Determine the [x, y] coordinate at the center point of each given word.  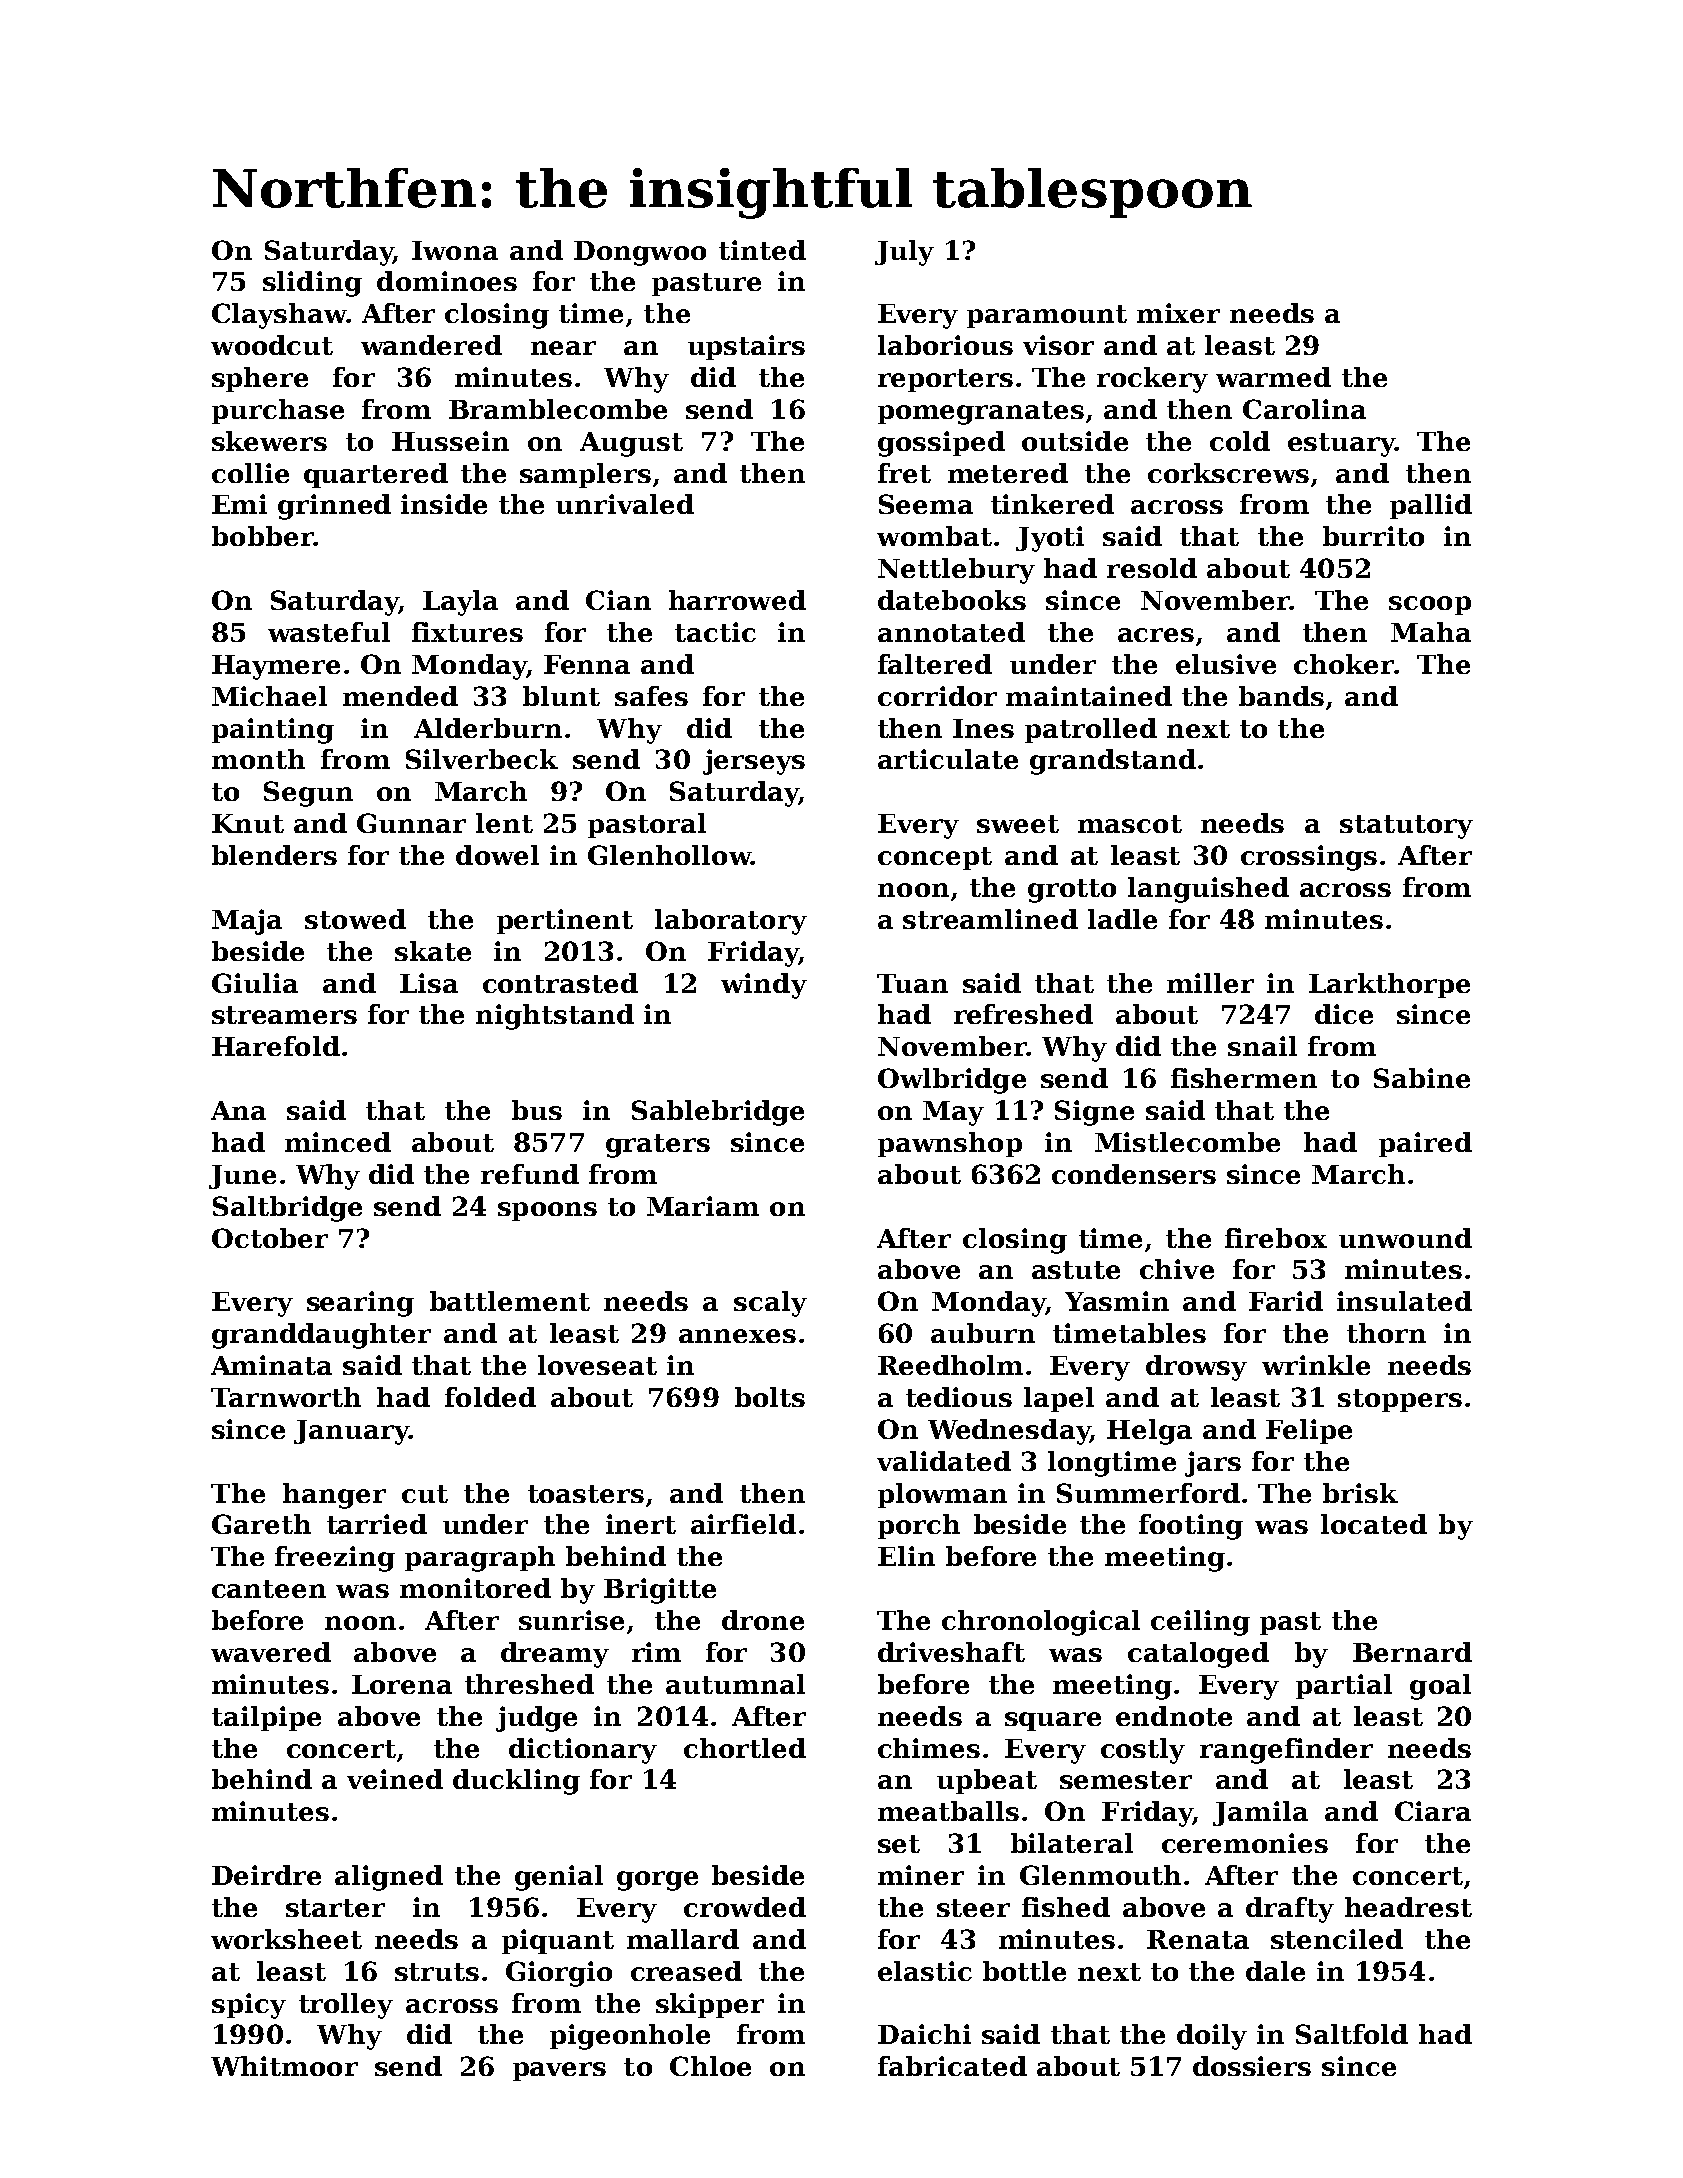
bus [537, 1110]
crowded [745, 1907]
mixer [1178, 313]
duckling [516, 1782]
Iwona [455, 250]
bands [1281, 696]
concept [935, 858]
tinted [762, 250]
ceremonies [1245, 1843]
